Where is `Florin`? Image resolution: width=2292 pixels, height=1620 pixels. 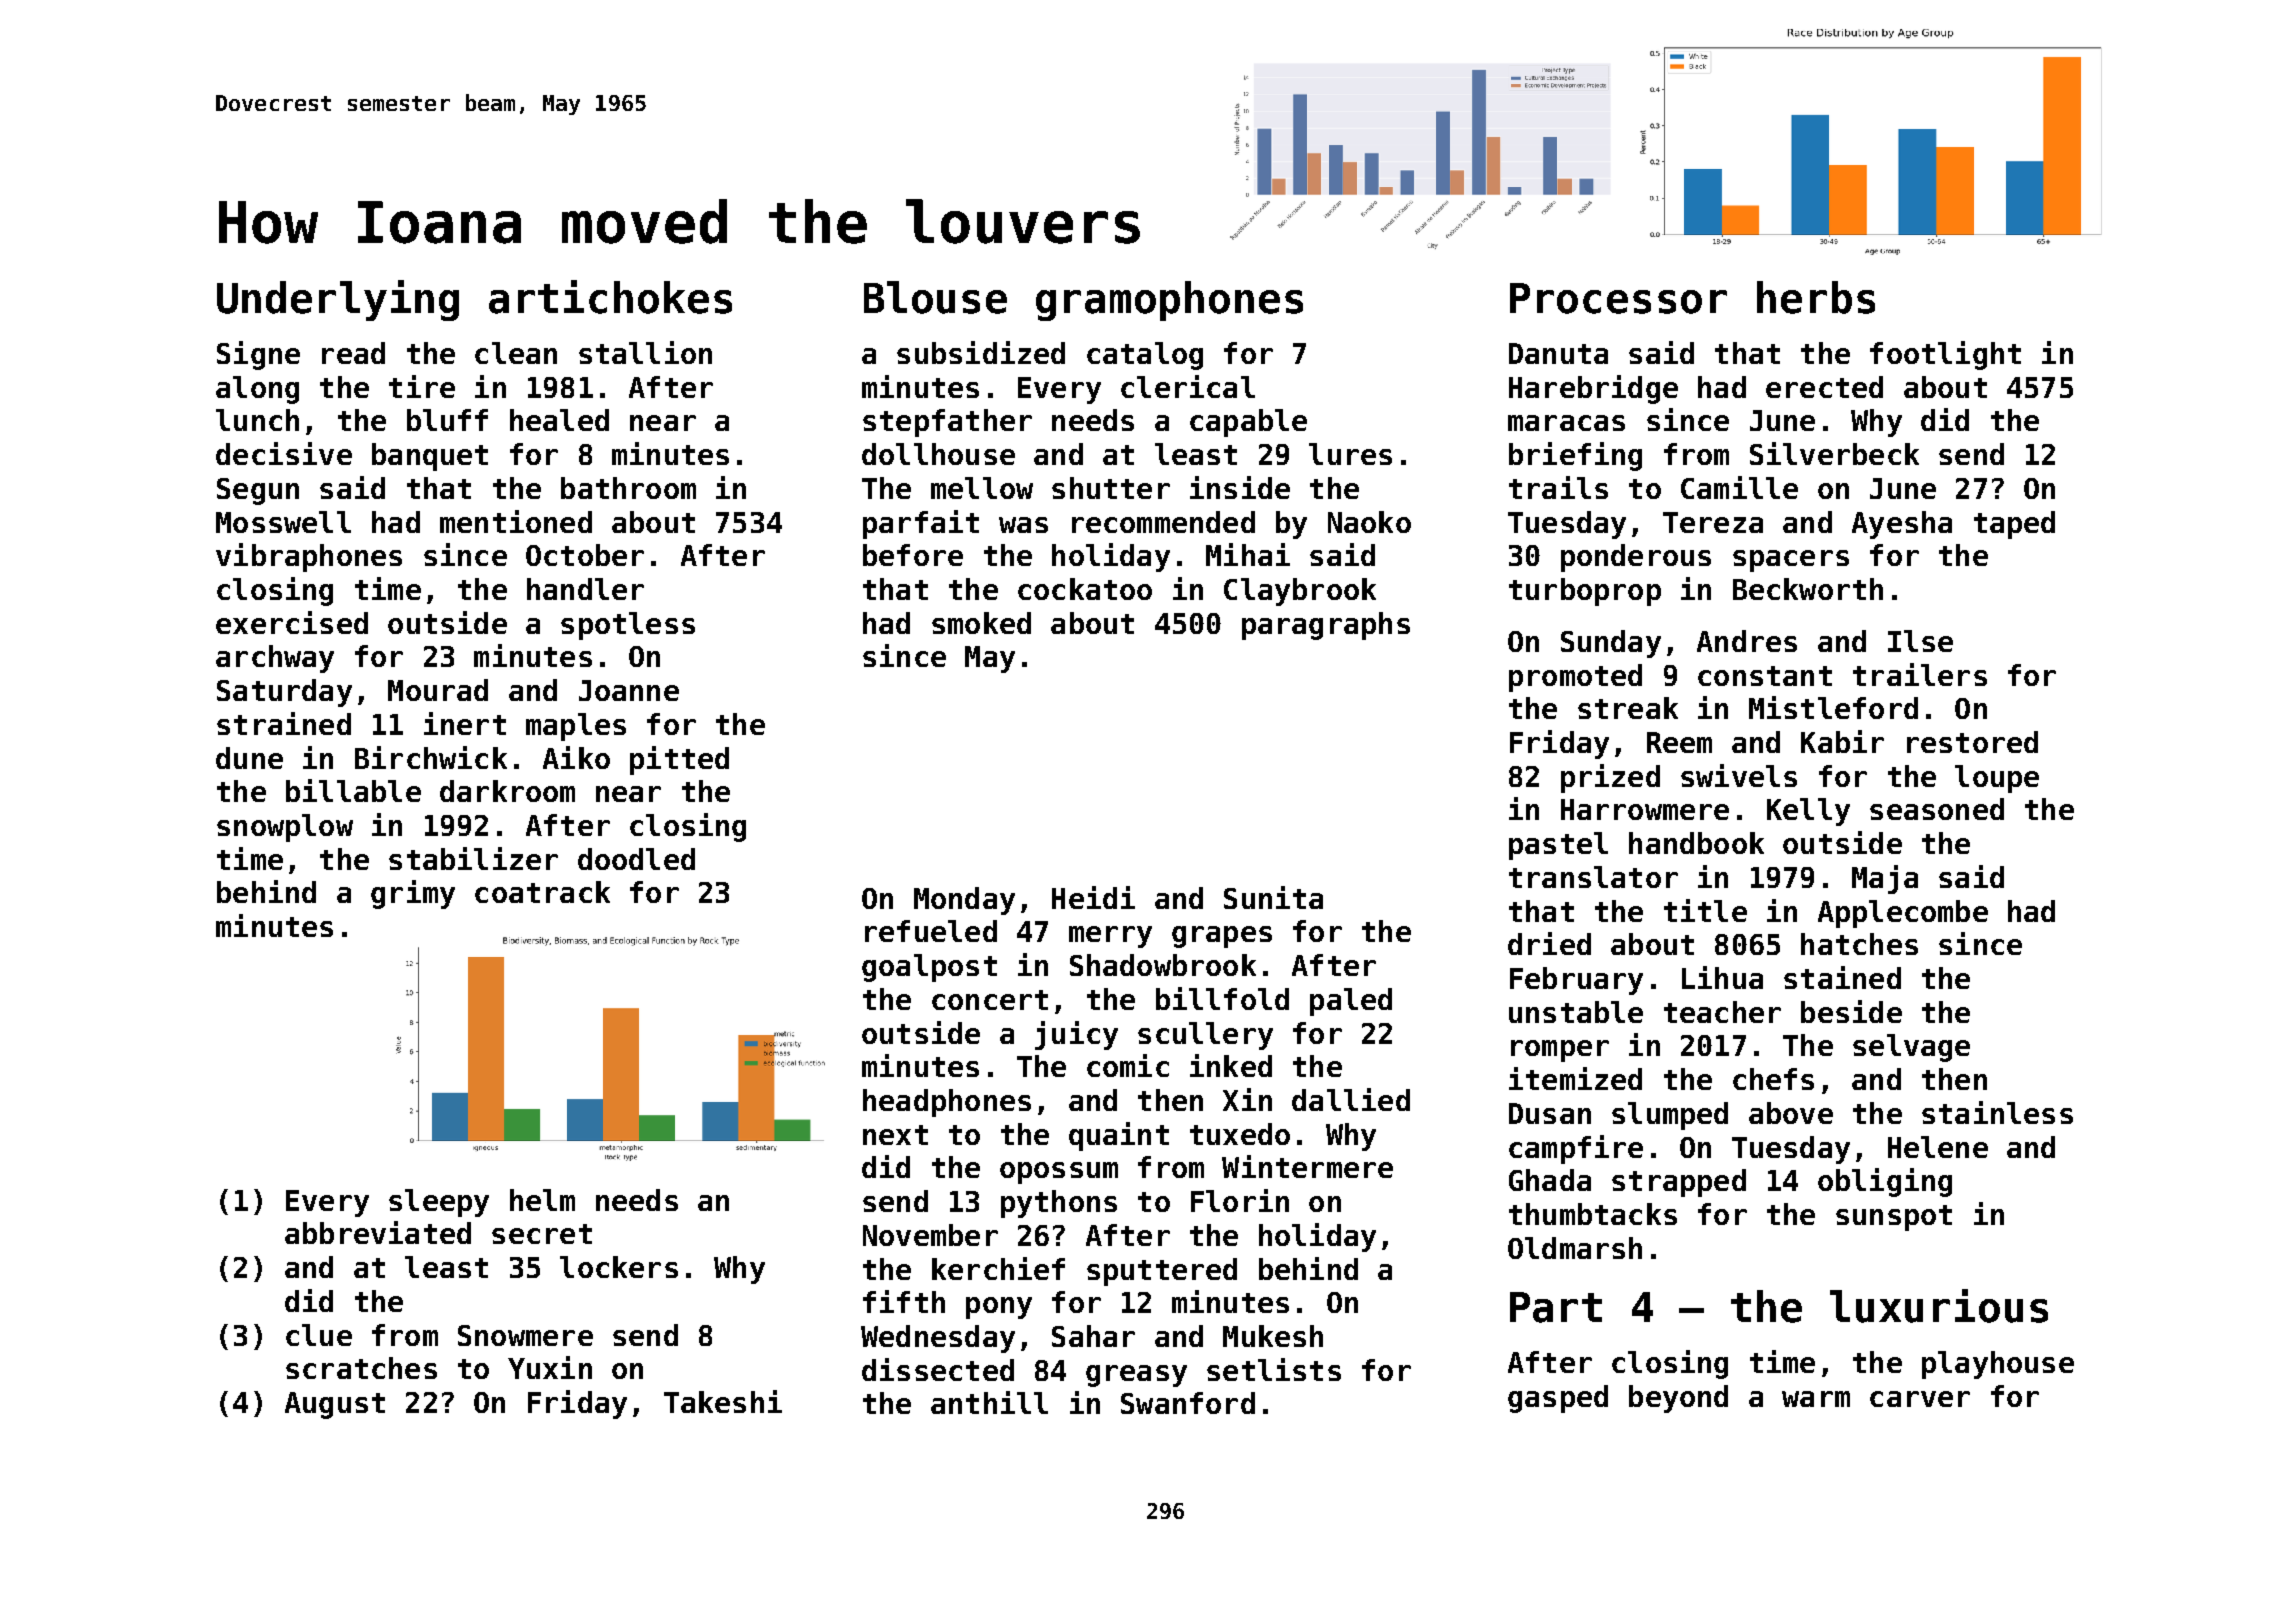 Florin is located at coordinates (1240, 1200).
